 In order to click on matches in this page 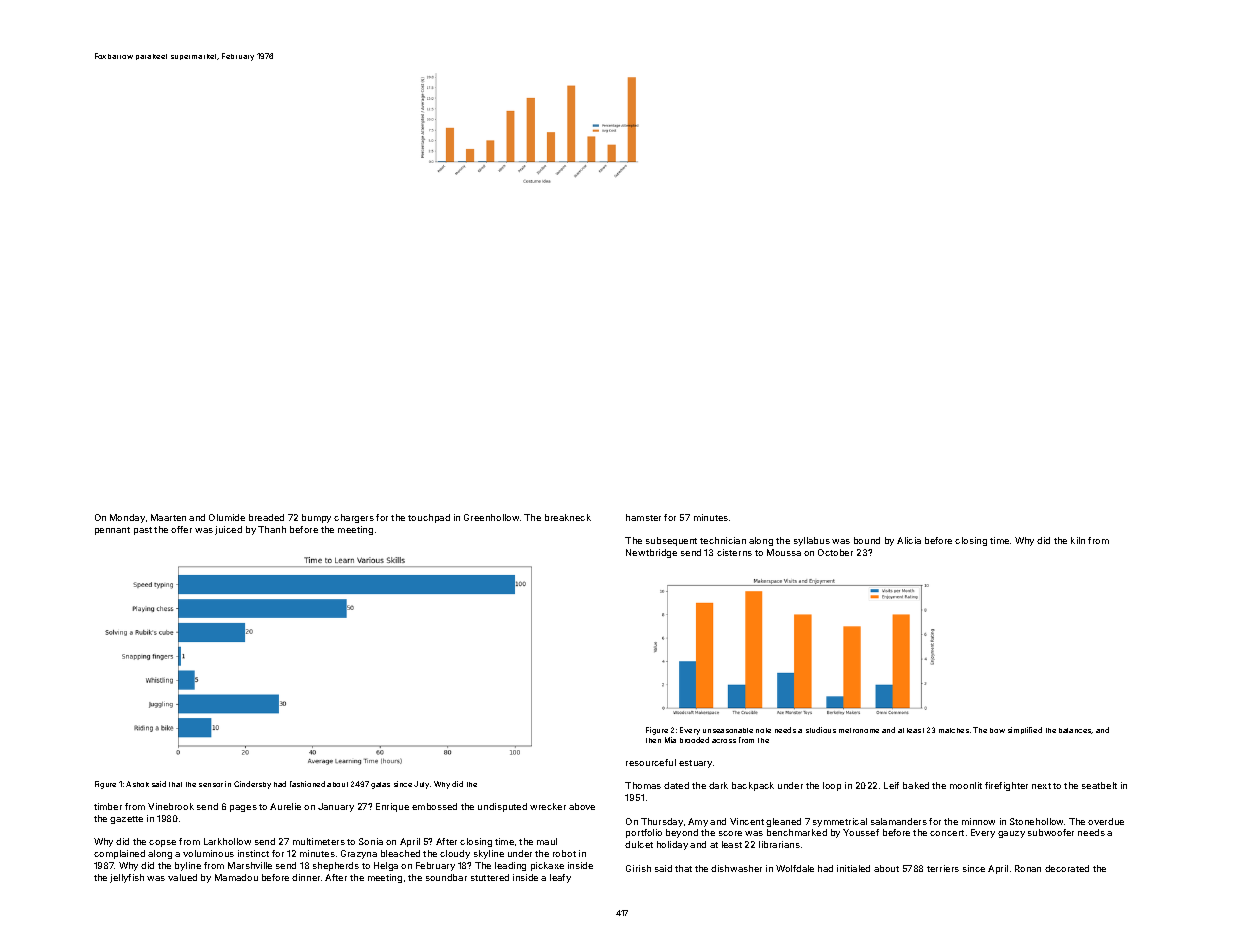, I will do `click(954, 730)`.
